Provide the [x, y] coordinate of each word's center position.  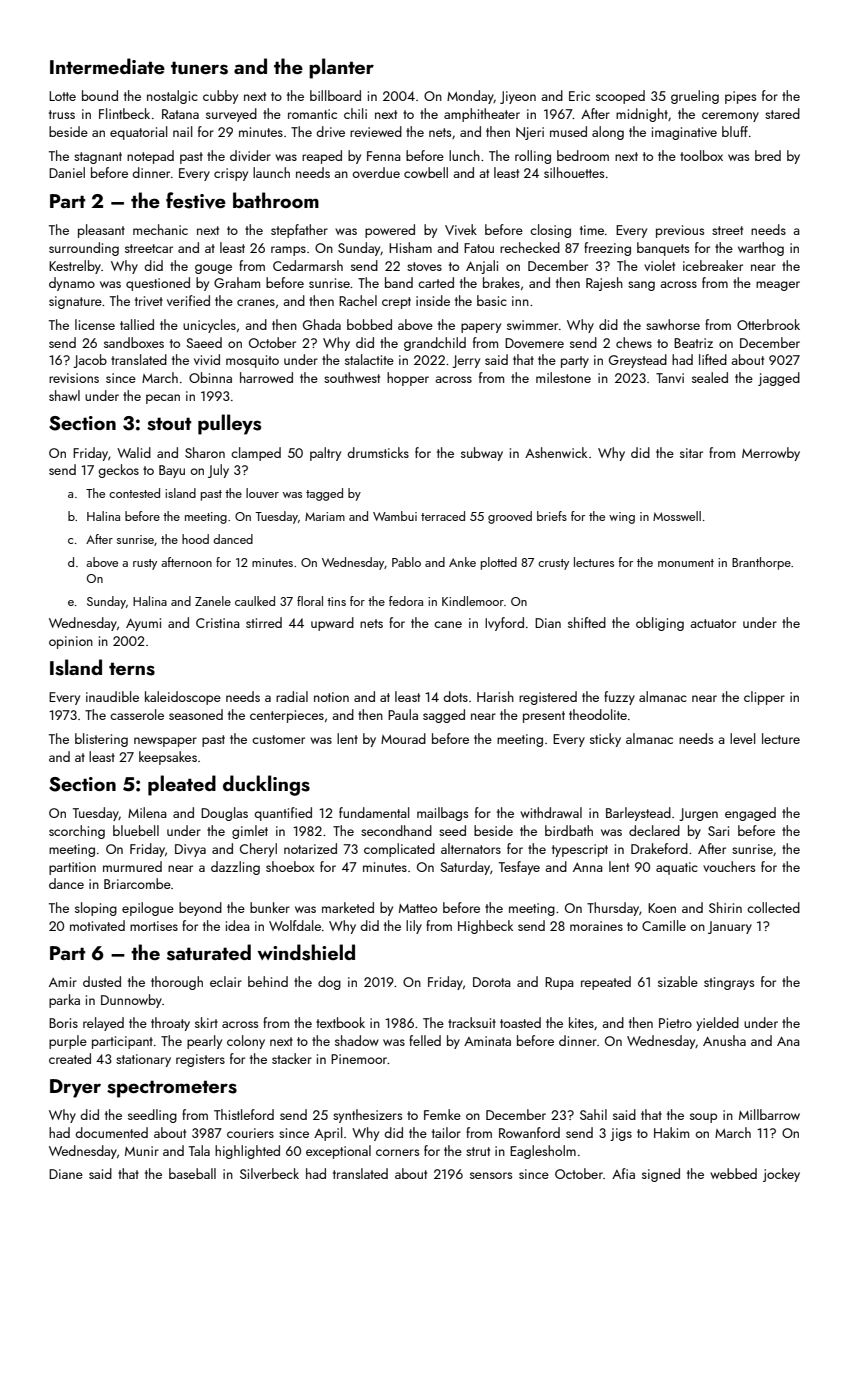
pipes [740, 97]
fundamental [374, 812]
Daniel [67, 172]
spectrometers [172, 1089]
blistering [101, 740]
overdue [376, 172]
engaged [750, 814]
